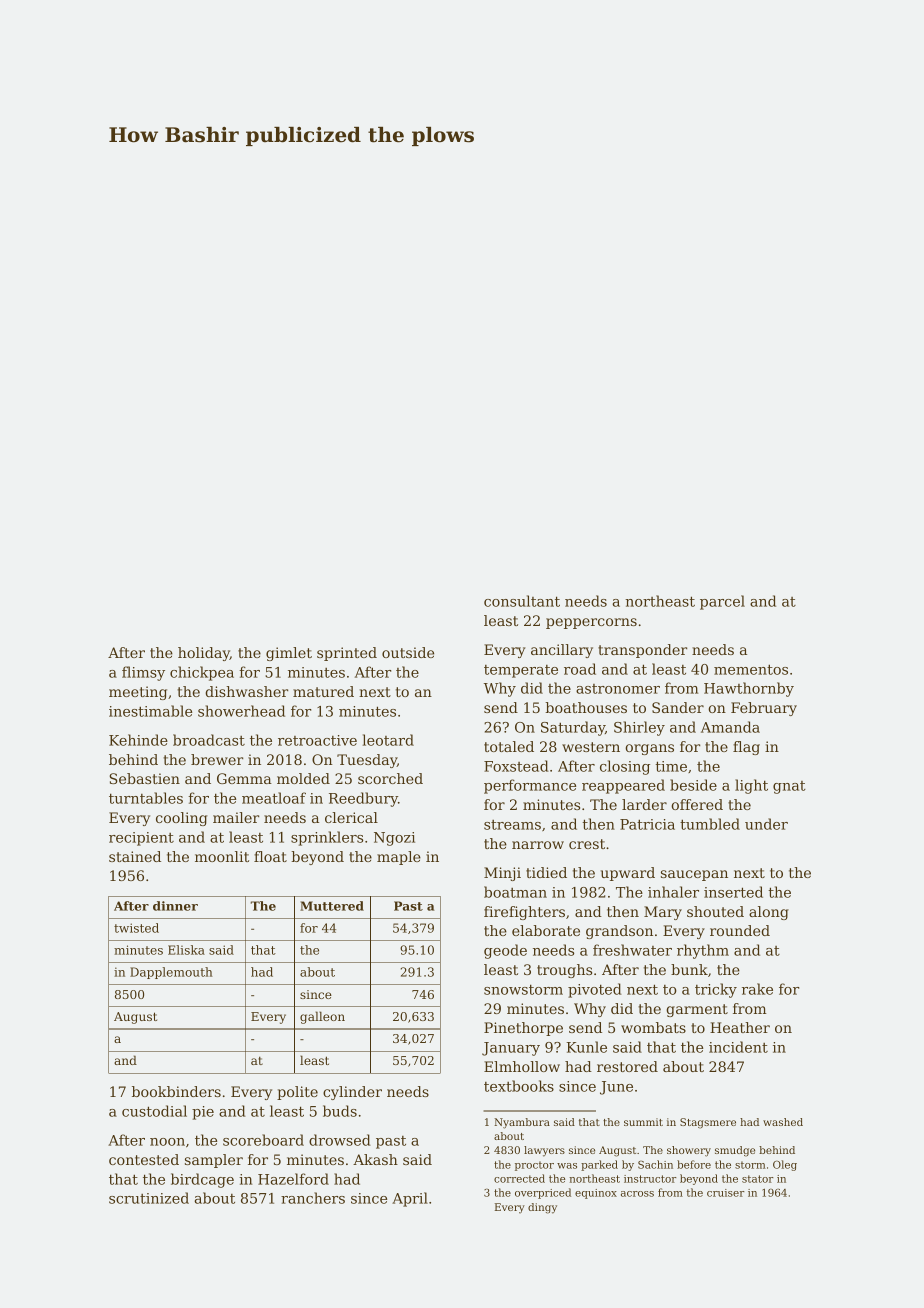 The width and height of the screenshot is (924, 1308). Describe the element at coordinates (519, 1178) in the screenshot. I see `corrected` at that location.
